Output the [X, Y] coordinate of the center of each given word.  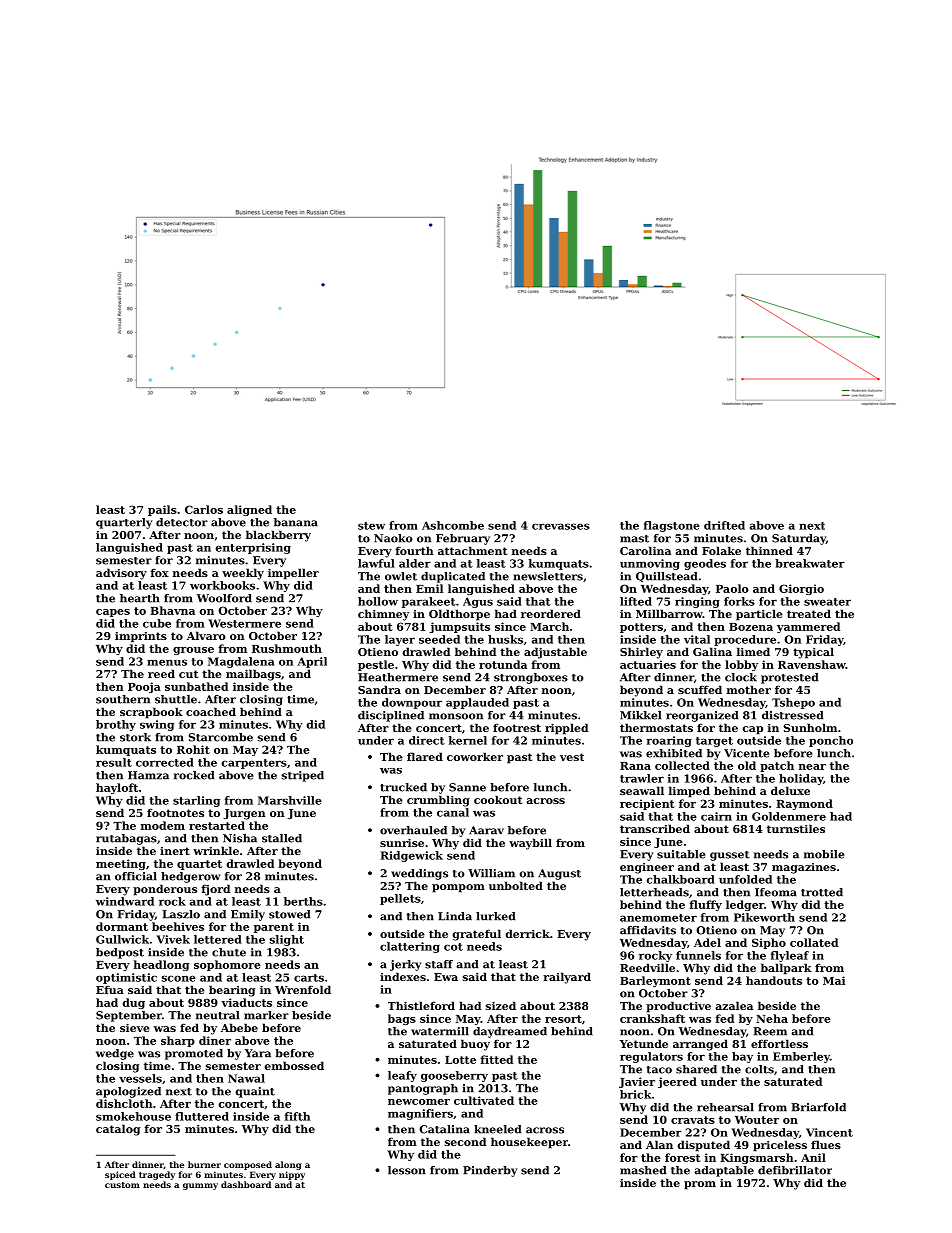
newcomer [419, 1102]
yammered [808, 627]
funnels [698, 955]
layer [400, 640]
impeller [293, 574]
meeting [121, 864]
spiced [120, 1175]
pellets [400, 899]
